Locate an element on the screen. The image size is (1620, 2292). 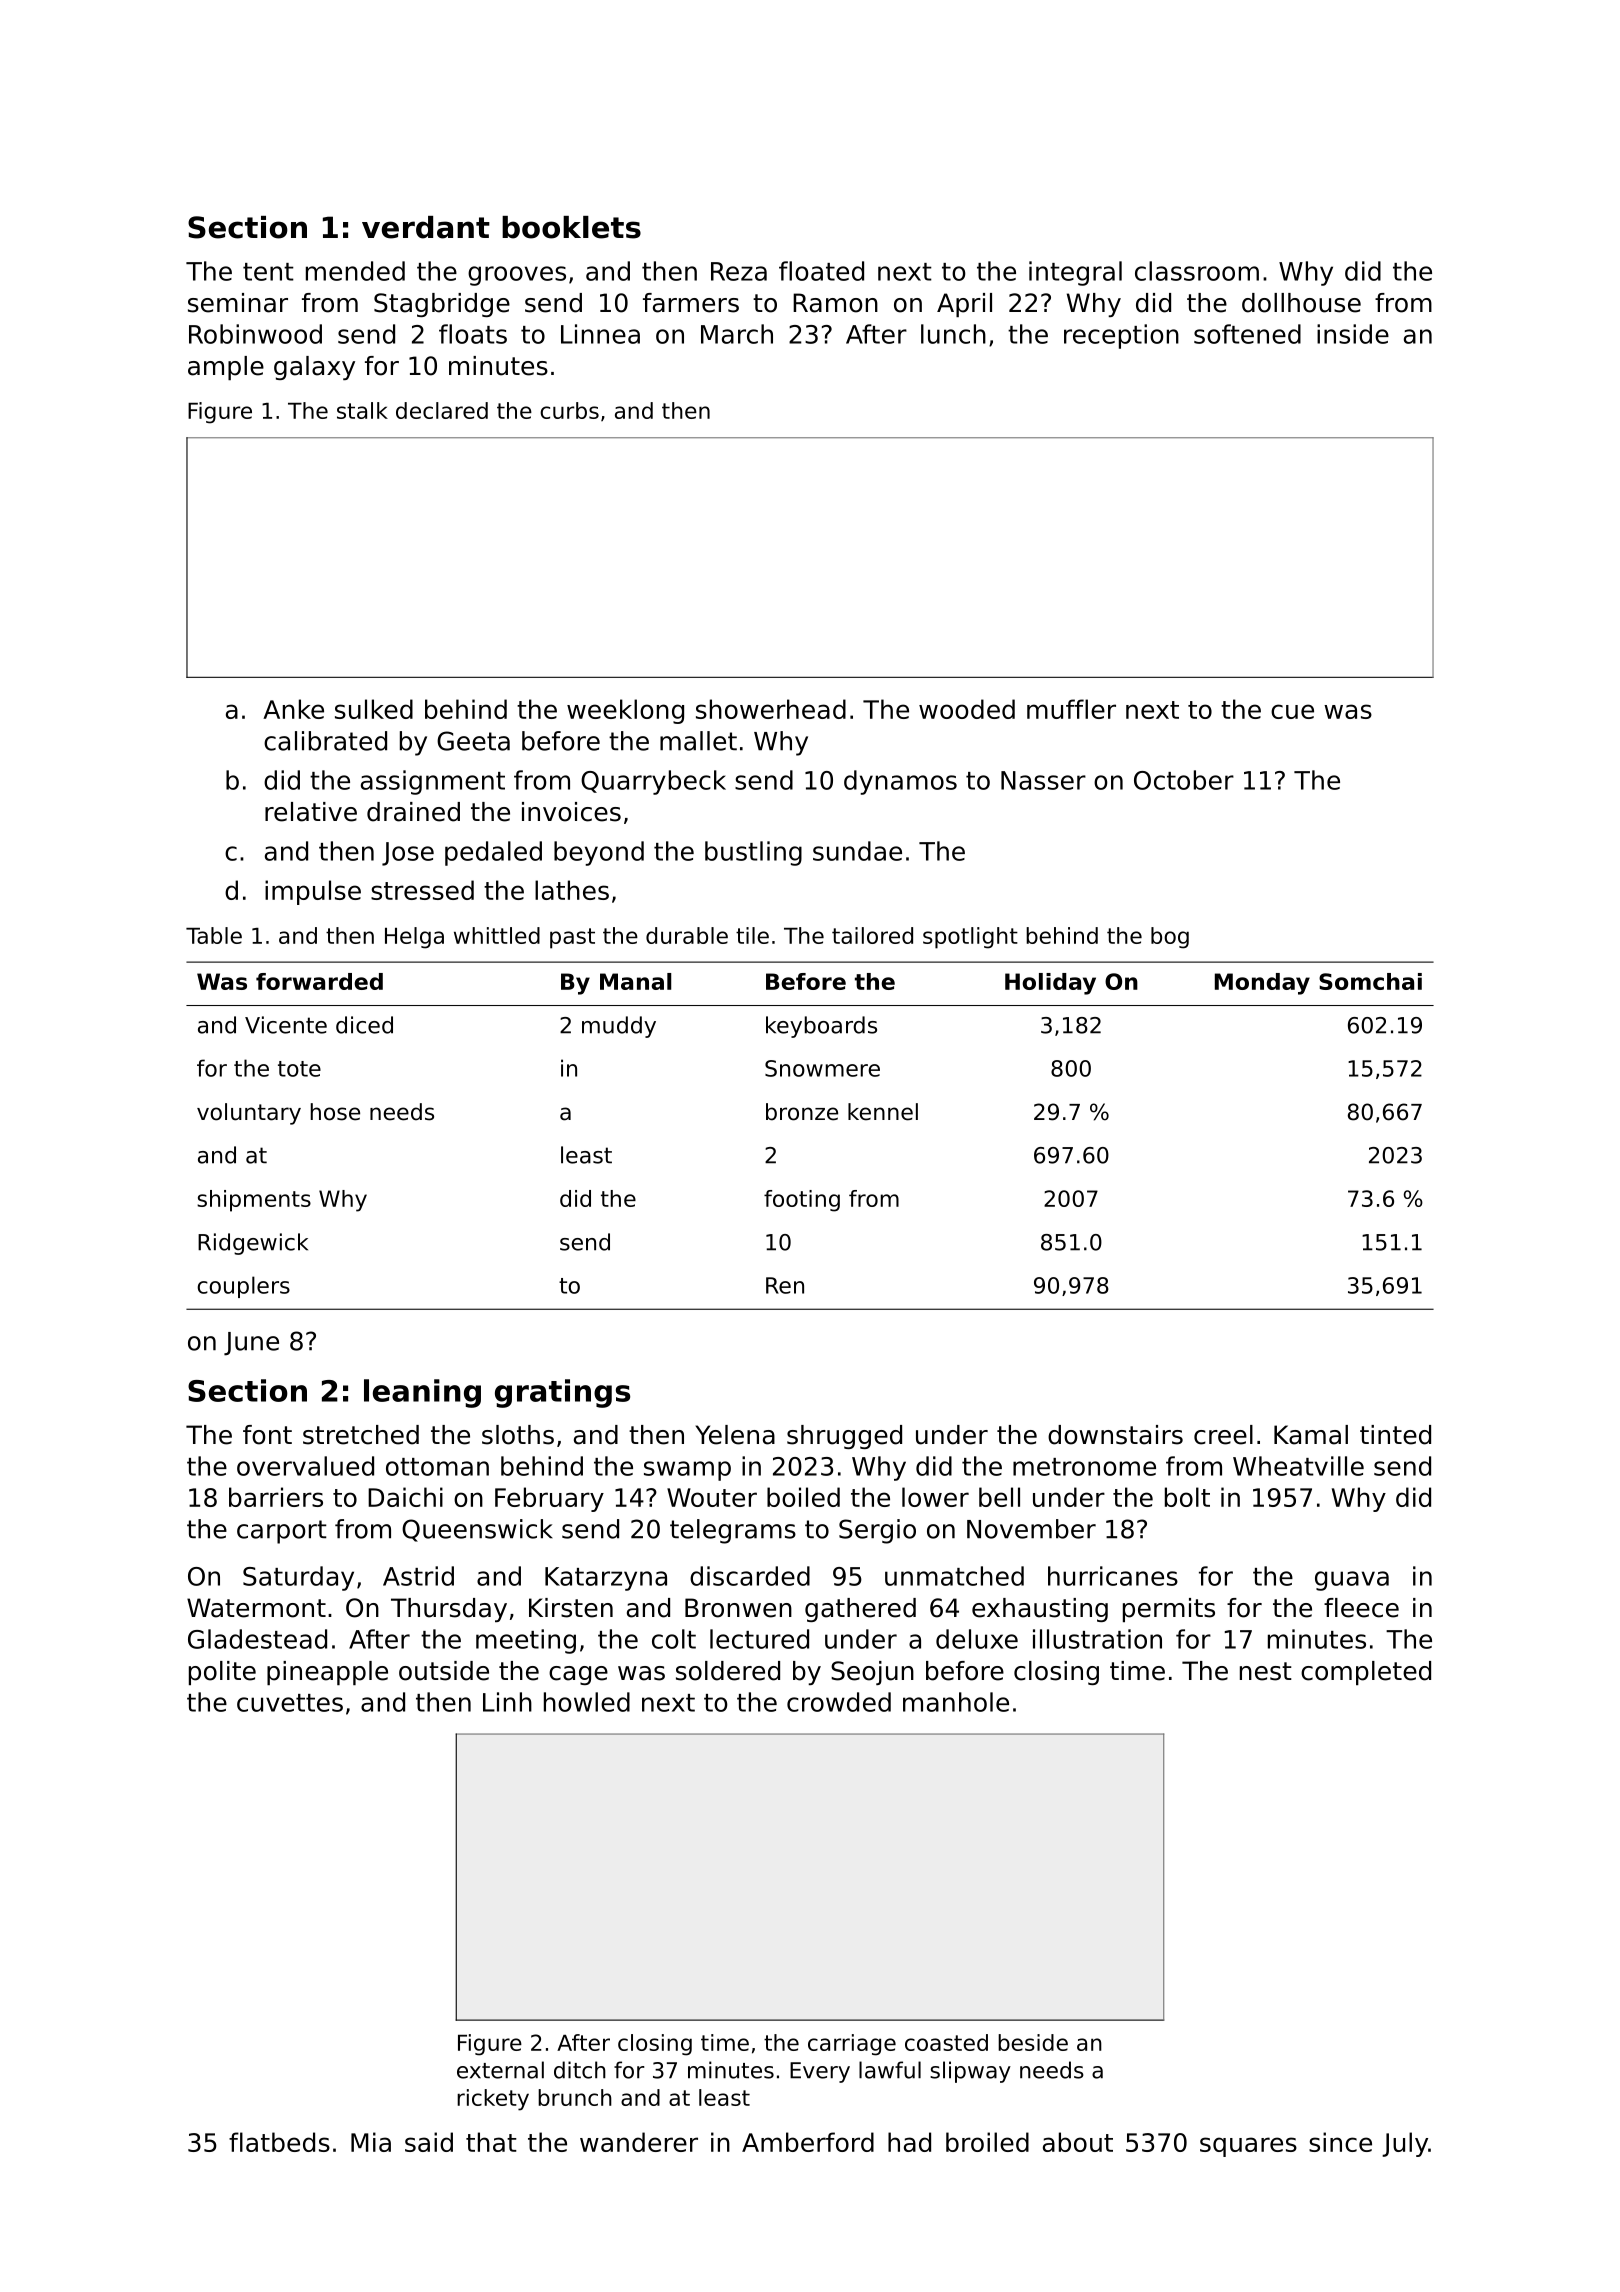
Ren is located at coordinates (785, 1285).
